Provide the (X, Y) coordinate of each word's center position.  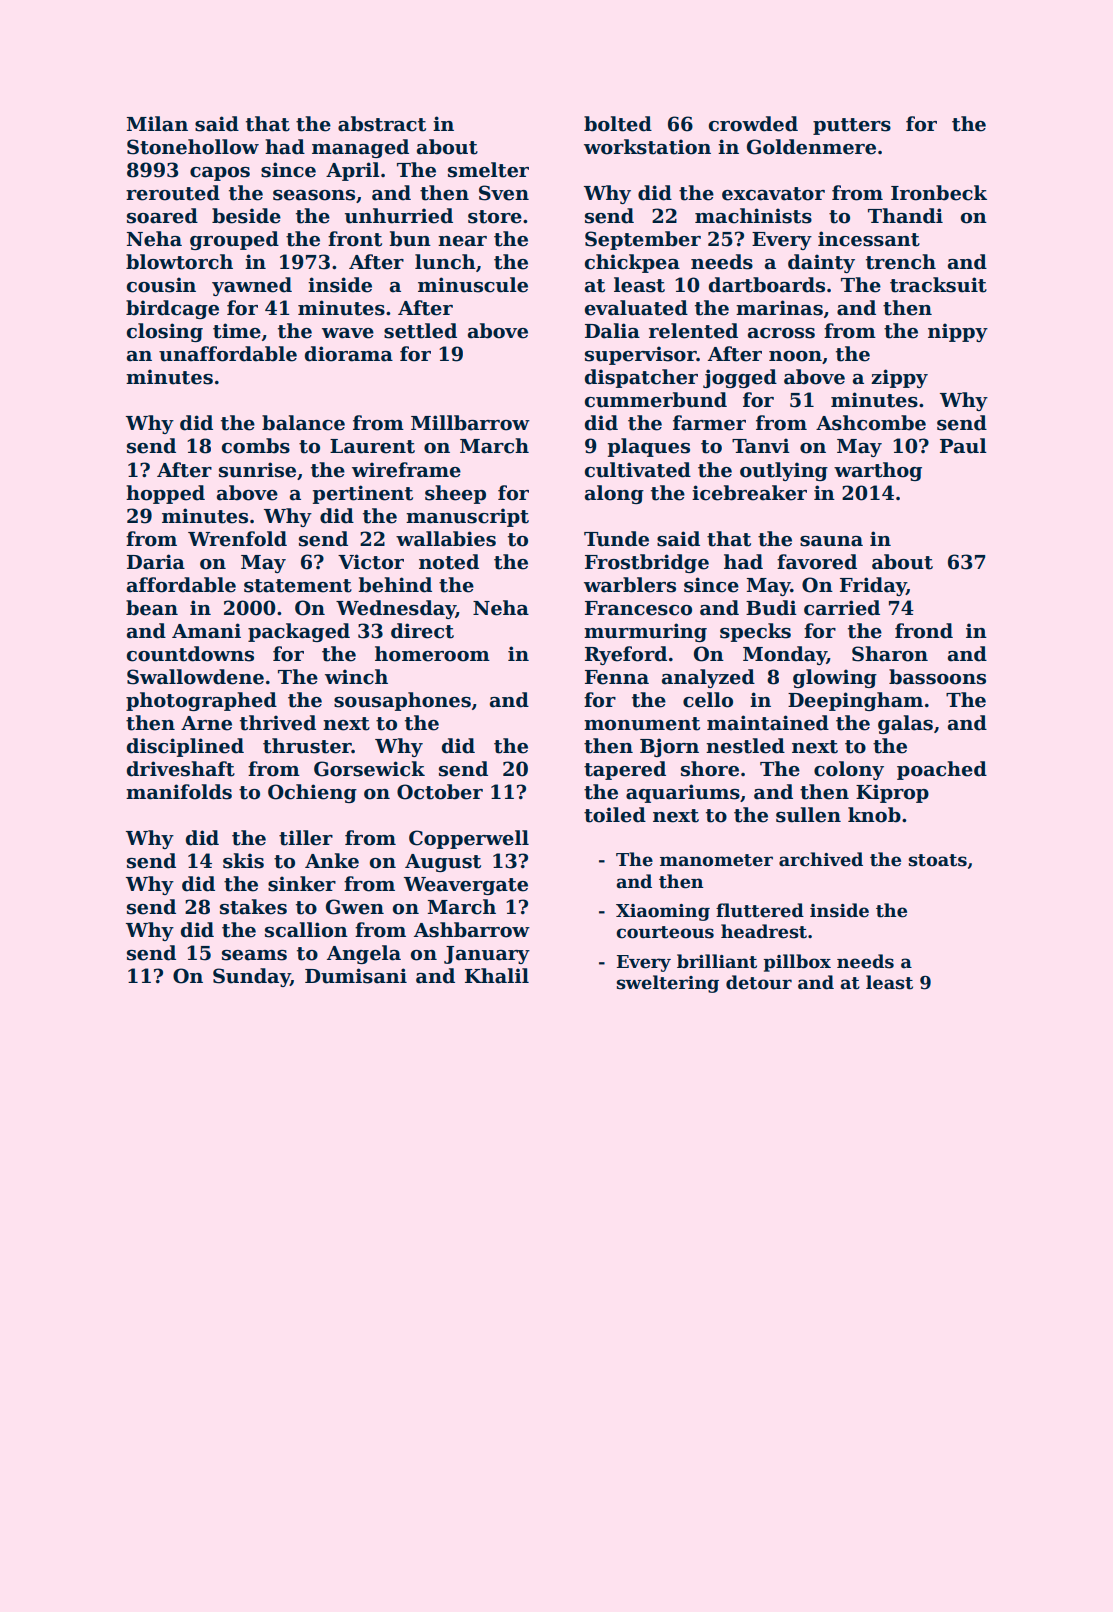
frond (924, 631)
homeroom (432, 654)
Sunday (251, 977)
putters (852, 126)
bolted (618, 124)
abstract (382, 124)
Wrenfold (237, 539)
